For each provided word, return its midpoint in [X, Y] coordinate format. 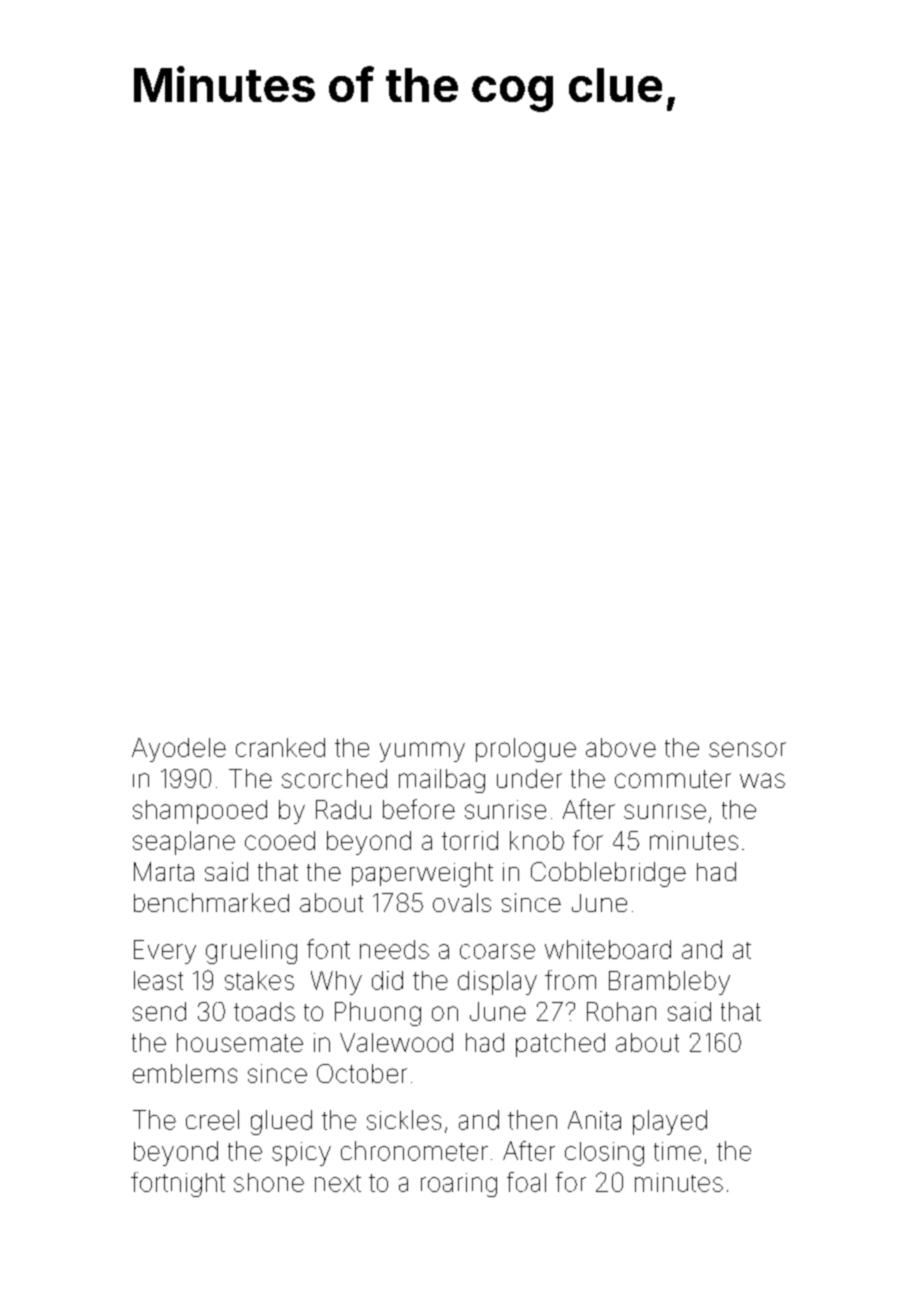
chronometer [414, 1151]
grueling [251, 952]
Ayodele [179, 750]
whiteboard [608, 949]
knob [537, 840]
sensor [747, 749]
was [762, 780]
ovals [462, 902]
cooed [280, 840]
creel [212, 1120]
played [670, 1122]
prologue [526, 750]
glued [281, 1122]
